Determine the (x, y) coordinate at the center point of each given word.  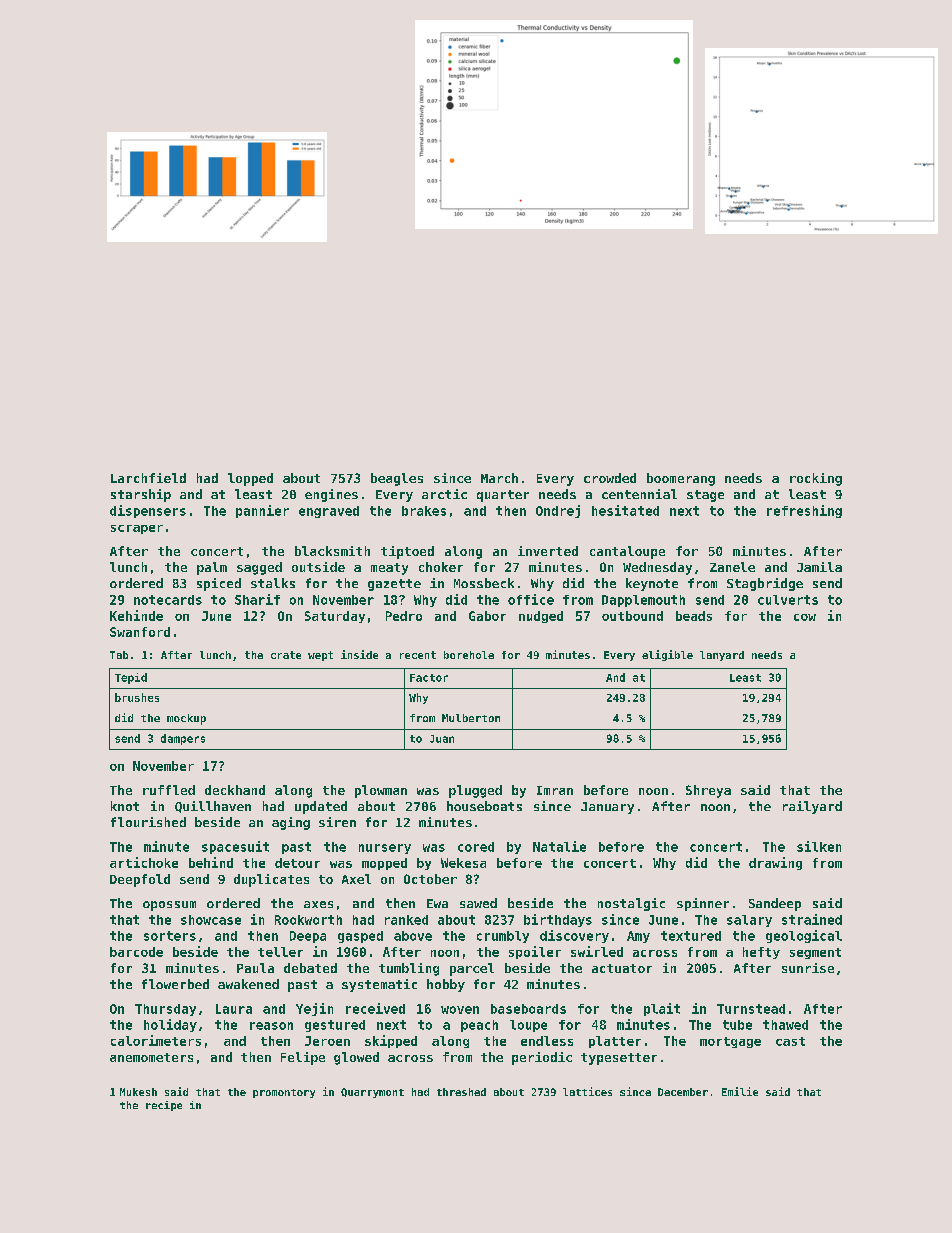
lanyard (722, 656)
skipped (391, 1041)
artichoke (144, 862)
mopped (384, 864)
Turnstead (751, 1009)
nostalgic (631, 904)
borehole (469, 655)
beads (694, 616)
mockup (186, 719)
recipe (164, 1106)
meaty (389, 569)
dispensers (148, 511)
